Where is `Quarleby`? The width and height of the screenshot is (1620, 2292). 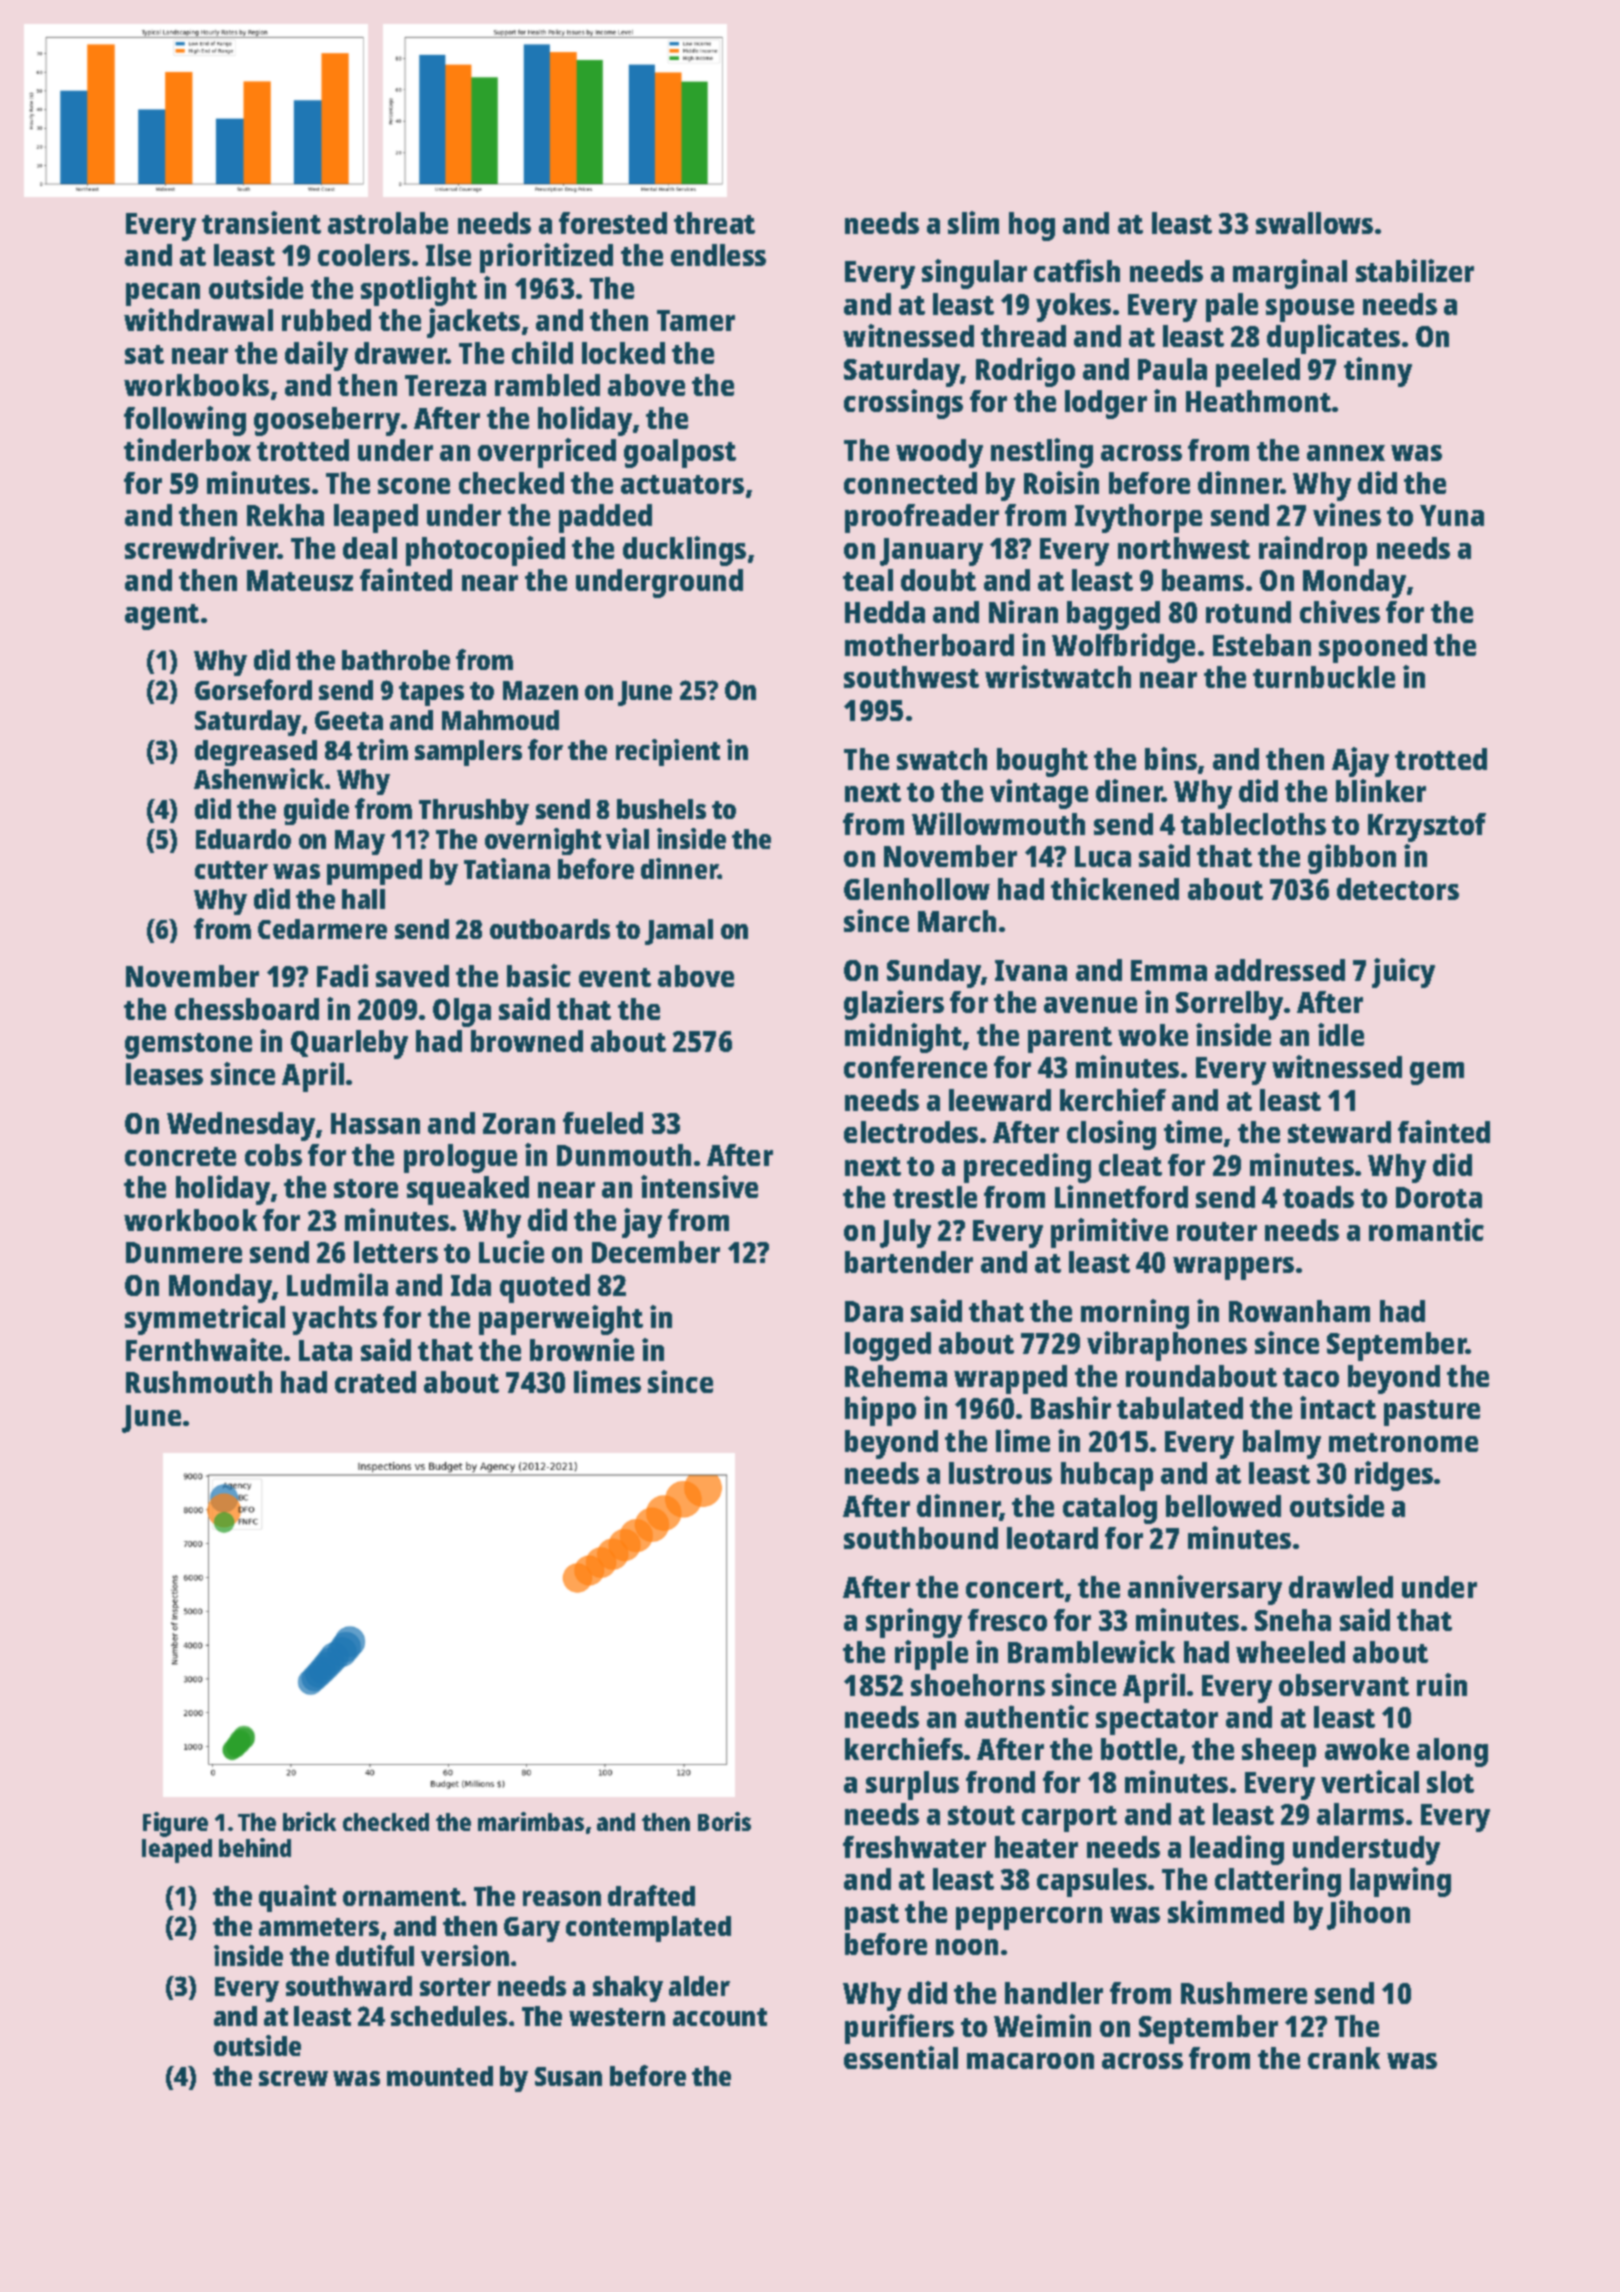
Quarleby is located at coordinates (349, 1044).
